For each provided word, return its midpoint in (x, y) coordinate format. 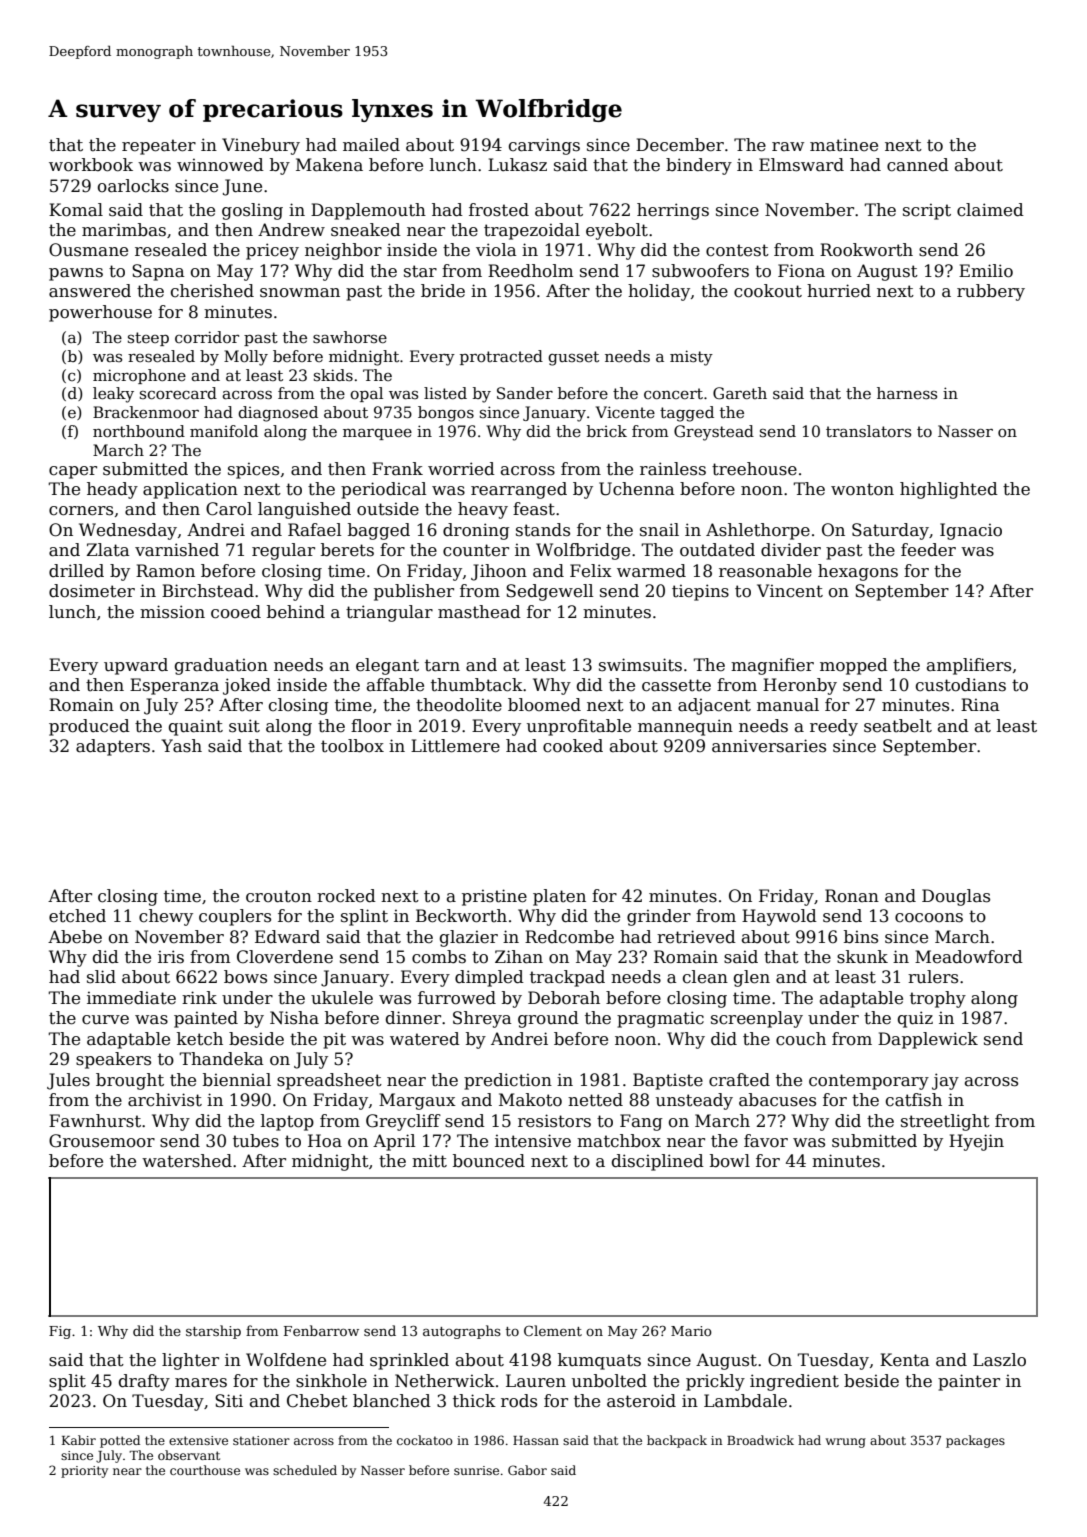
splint (364, 917)
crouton (279, 896)
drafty (144, 1382)
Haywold (779, 917)
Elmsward (801, 165)
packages (975, 1441)
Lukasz (517, 165)
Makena (329, 165)
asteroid (641, 1401)
